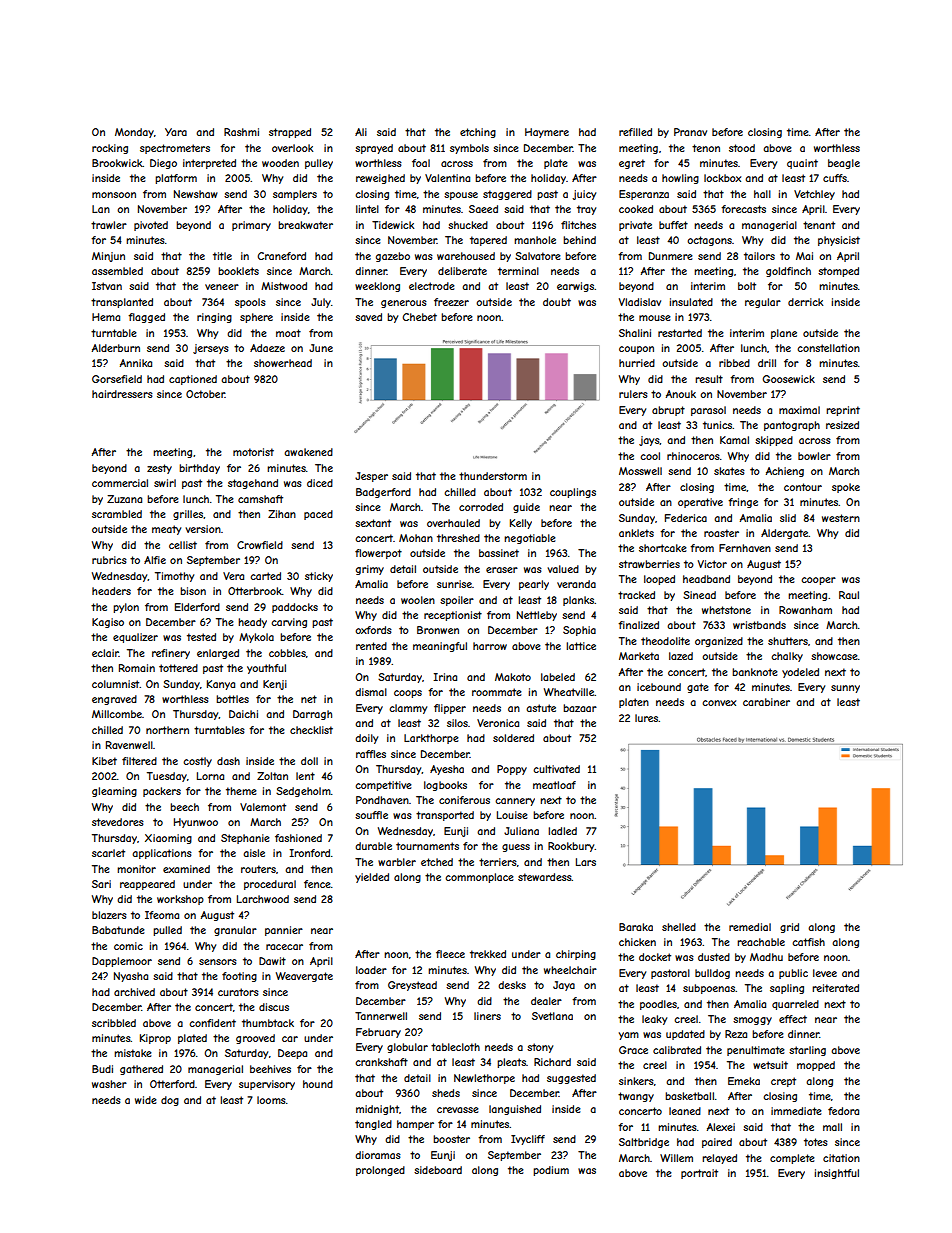 This screenshot has height=1233, width=952. Describe the element at coordinates (846, 488) in the screenshot. I see `spoke` at that location.
